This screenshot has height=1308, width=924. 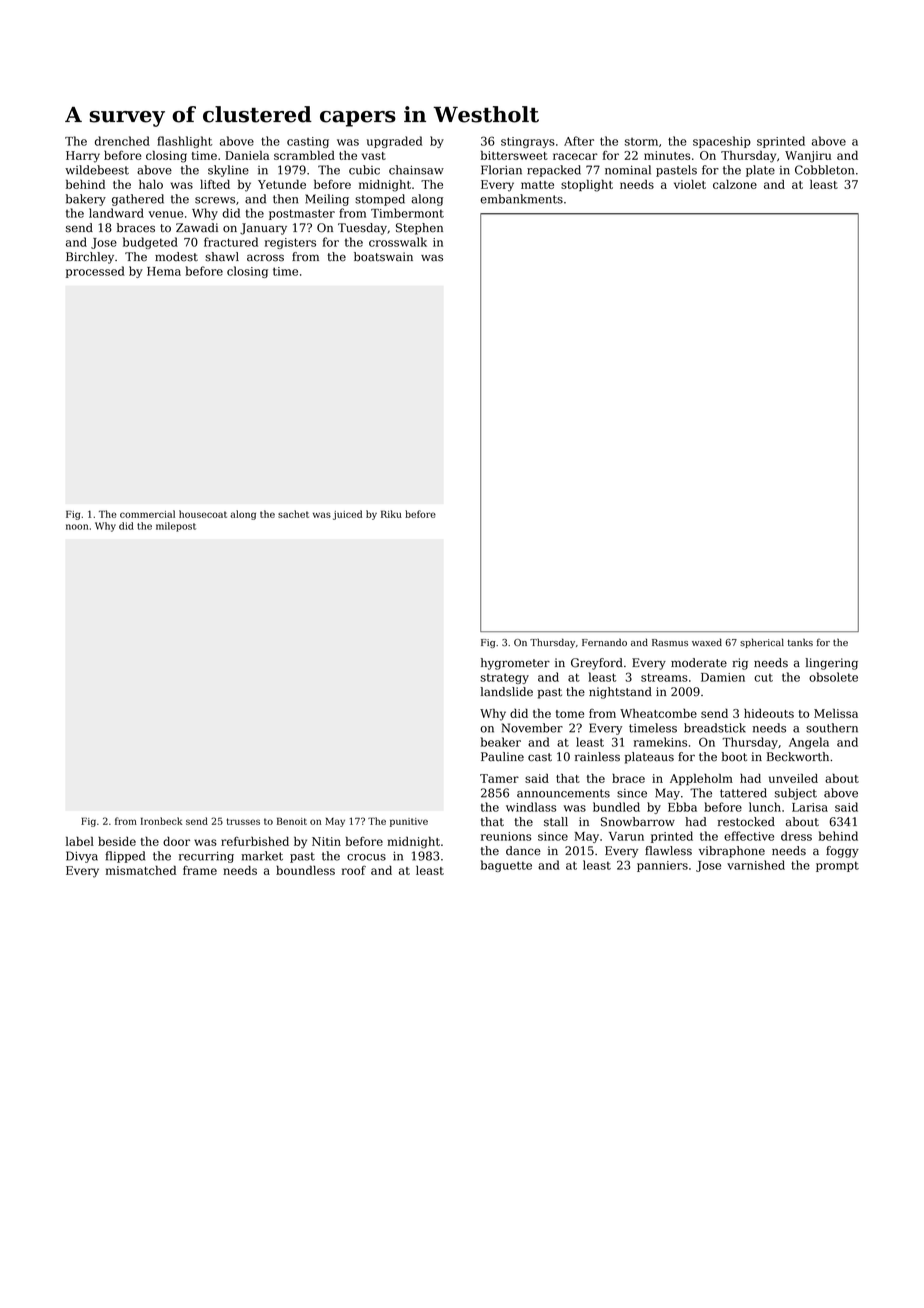 What do you see at coordinates (151, 184) in the screenshot?
I see `halo` at bounding box center [151, 184].
